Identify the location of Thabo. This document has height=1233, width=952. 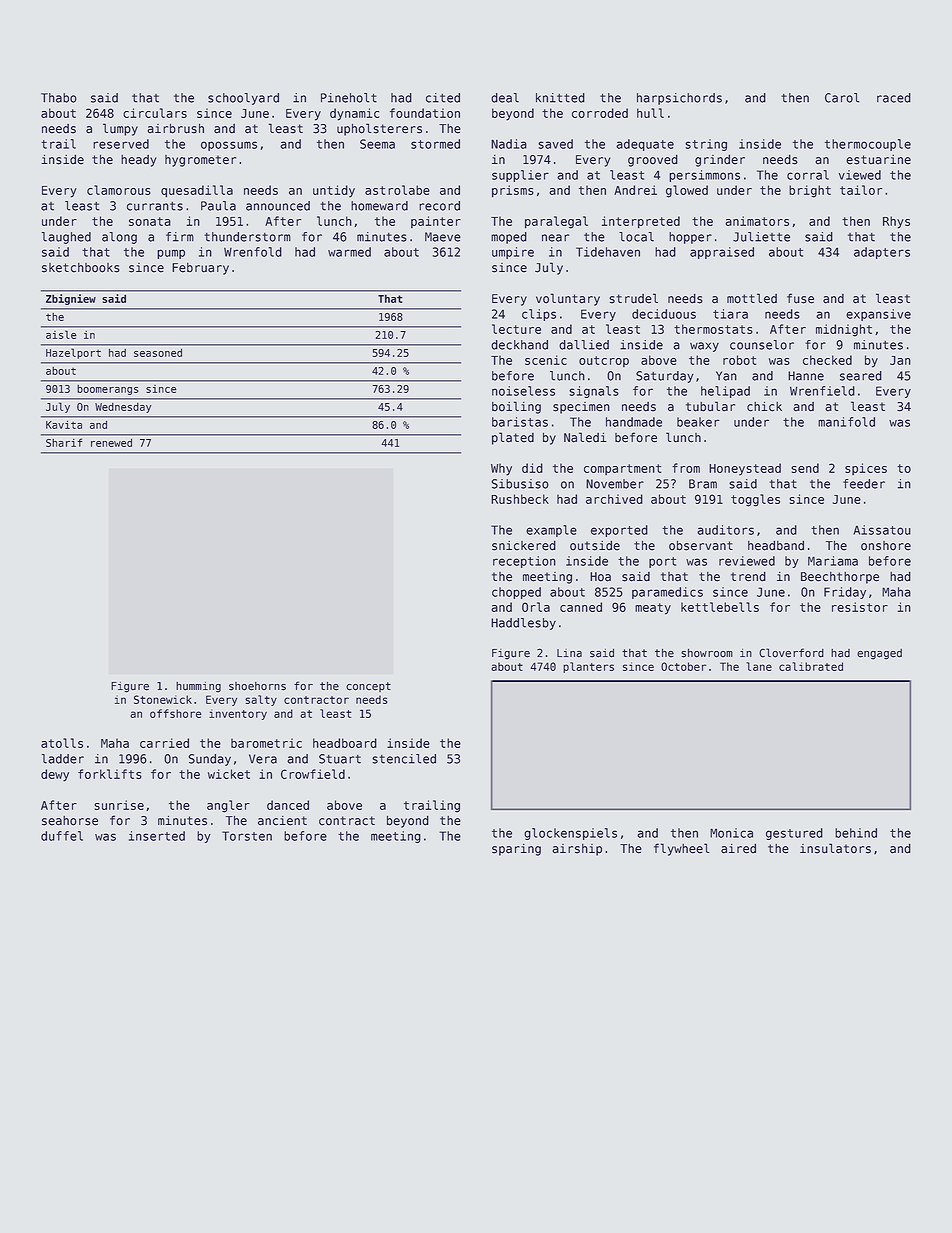
(59, 98).
